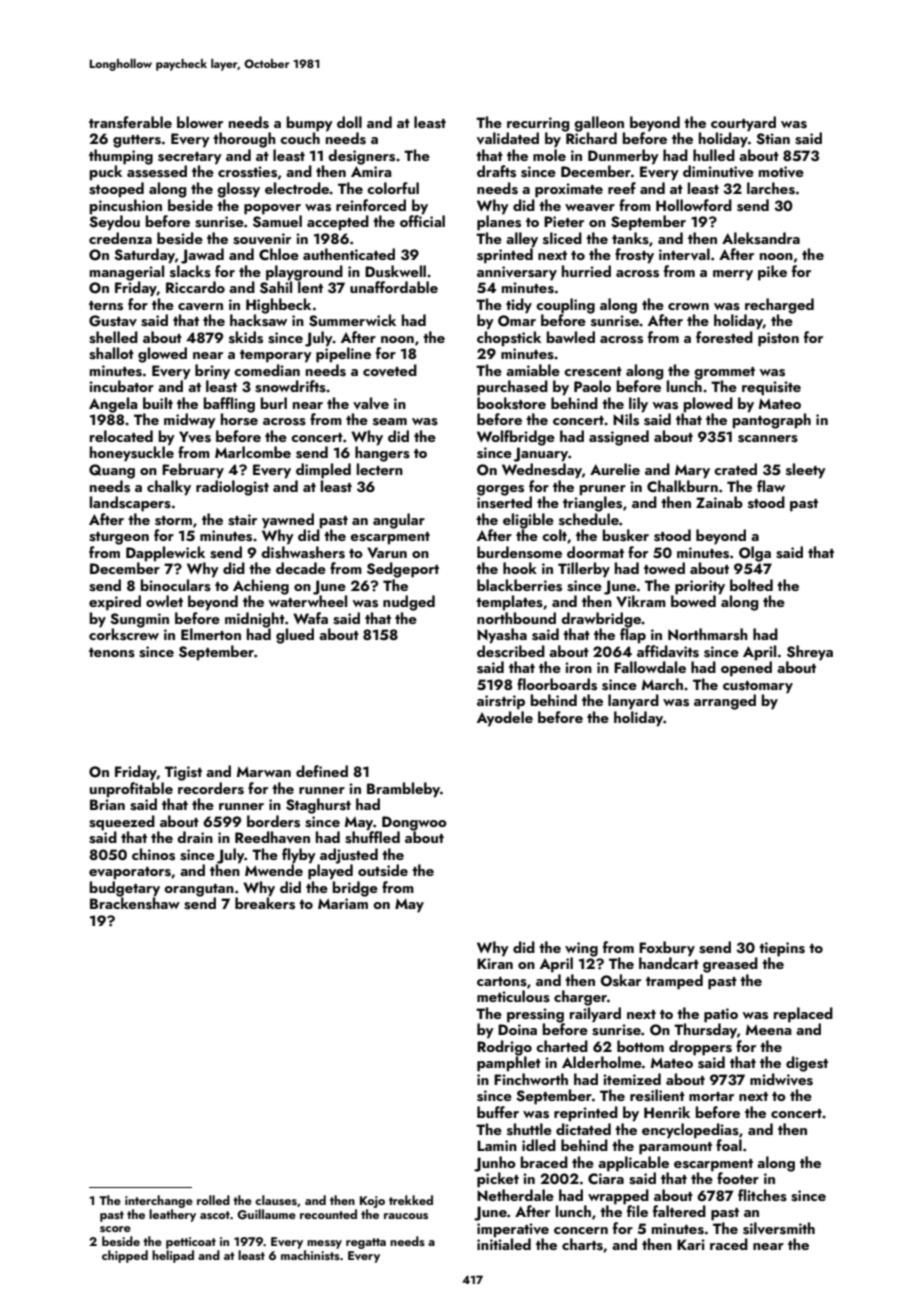  What do you see at coordinates (782, 949) in the screenshot?
I see `tiepins` at bounding box center [782, 949].
